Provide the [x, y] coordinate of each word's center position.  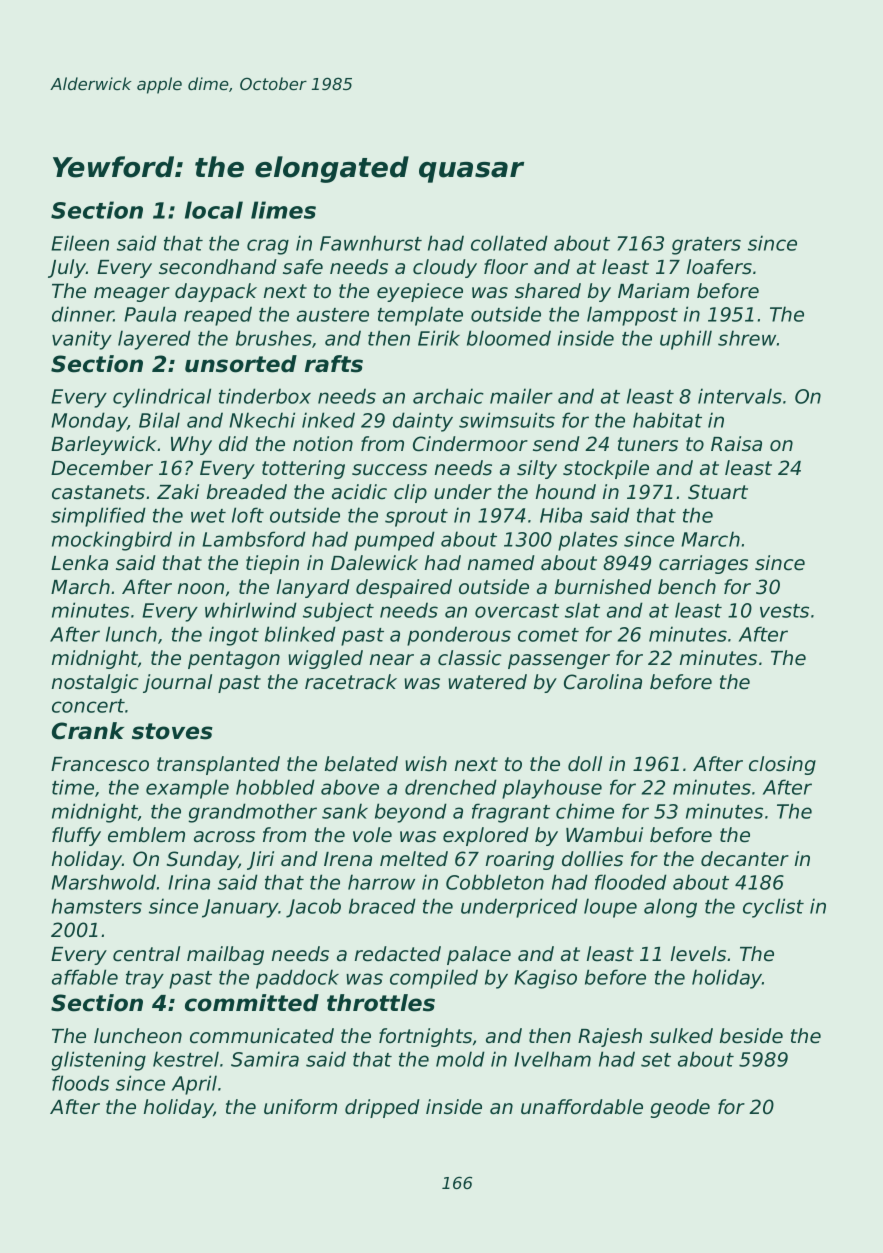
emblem [146, 835]
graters [706, 246]
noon [201, 589]
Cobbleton [495, 882]
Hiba [561, 515]
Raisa [736, 444]
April [194, 1085]
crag [268, 247]
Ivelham [552, 1059]
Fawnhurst [371, 243]
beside [751, 1036]
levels [698, 954]
